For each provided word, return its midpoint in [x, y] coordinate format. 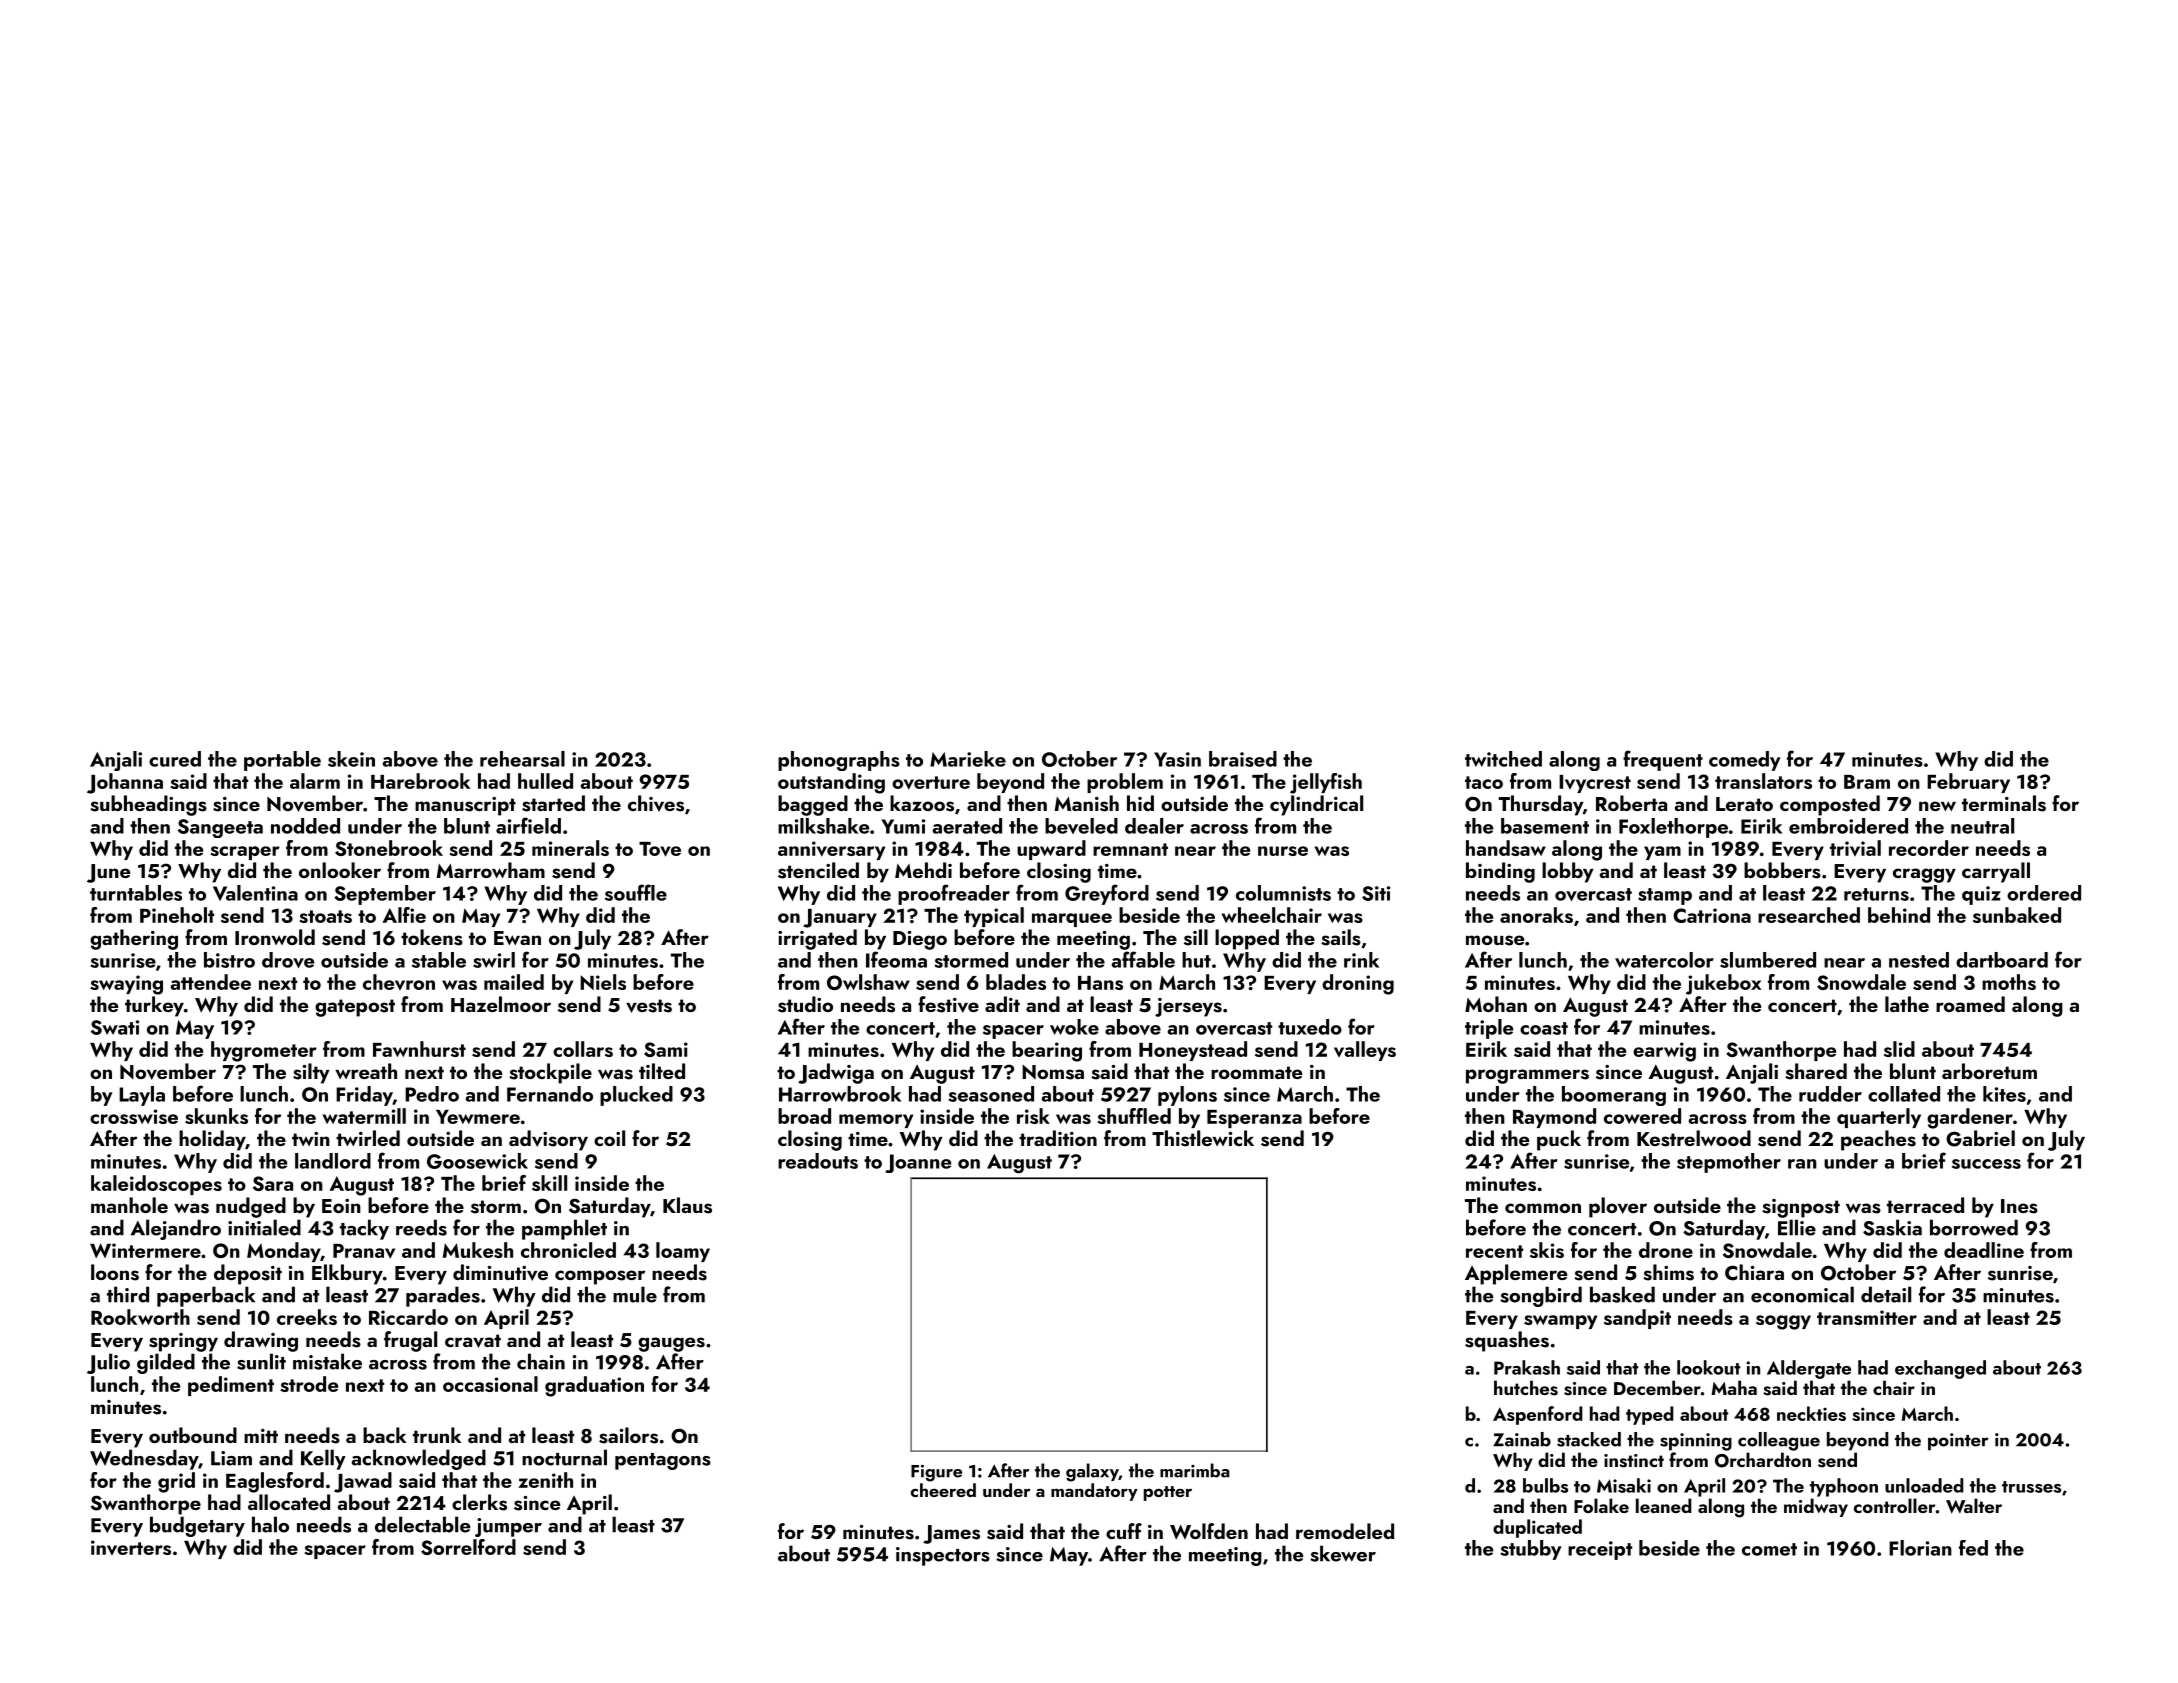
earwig [1664, 1052]
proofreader [954, 894]
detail [1886, 1294]
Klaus [687, 1205]
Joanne [918, 1163]
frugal [410, 1341]
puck [1559, 1140]
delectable [422, 1524]
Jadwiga [836, 1073]
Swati [115, 1027]
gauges [671, 1344]
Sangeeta [220, 828]
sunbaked [2017, 915]
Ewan [517, 938]
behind [1899, 915]
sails [1341, 937]
